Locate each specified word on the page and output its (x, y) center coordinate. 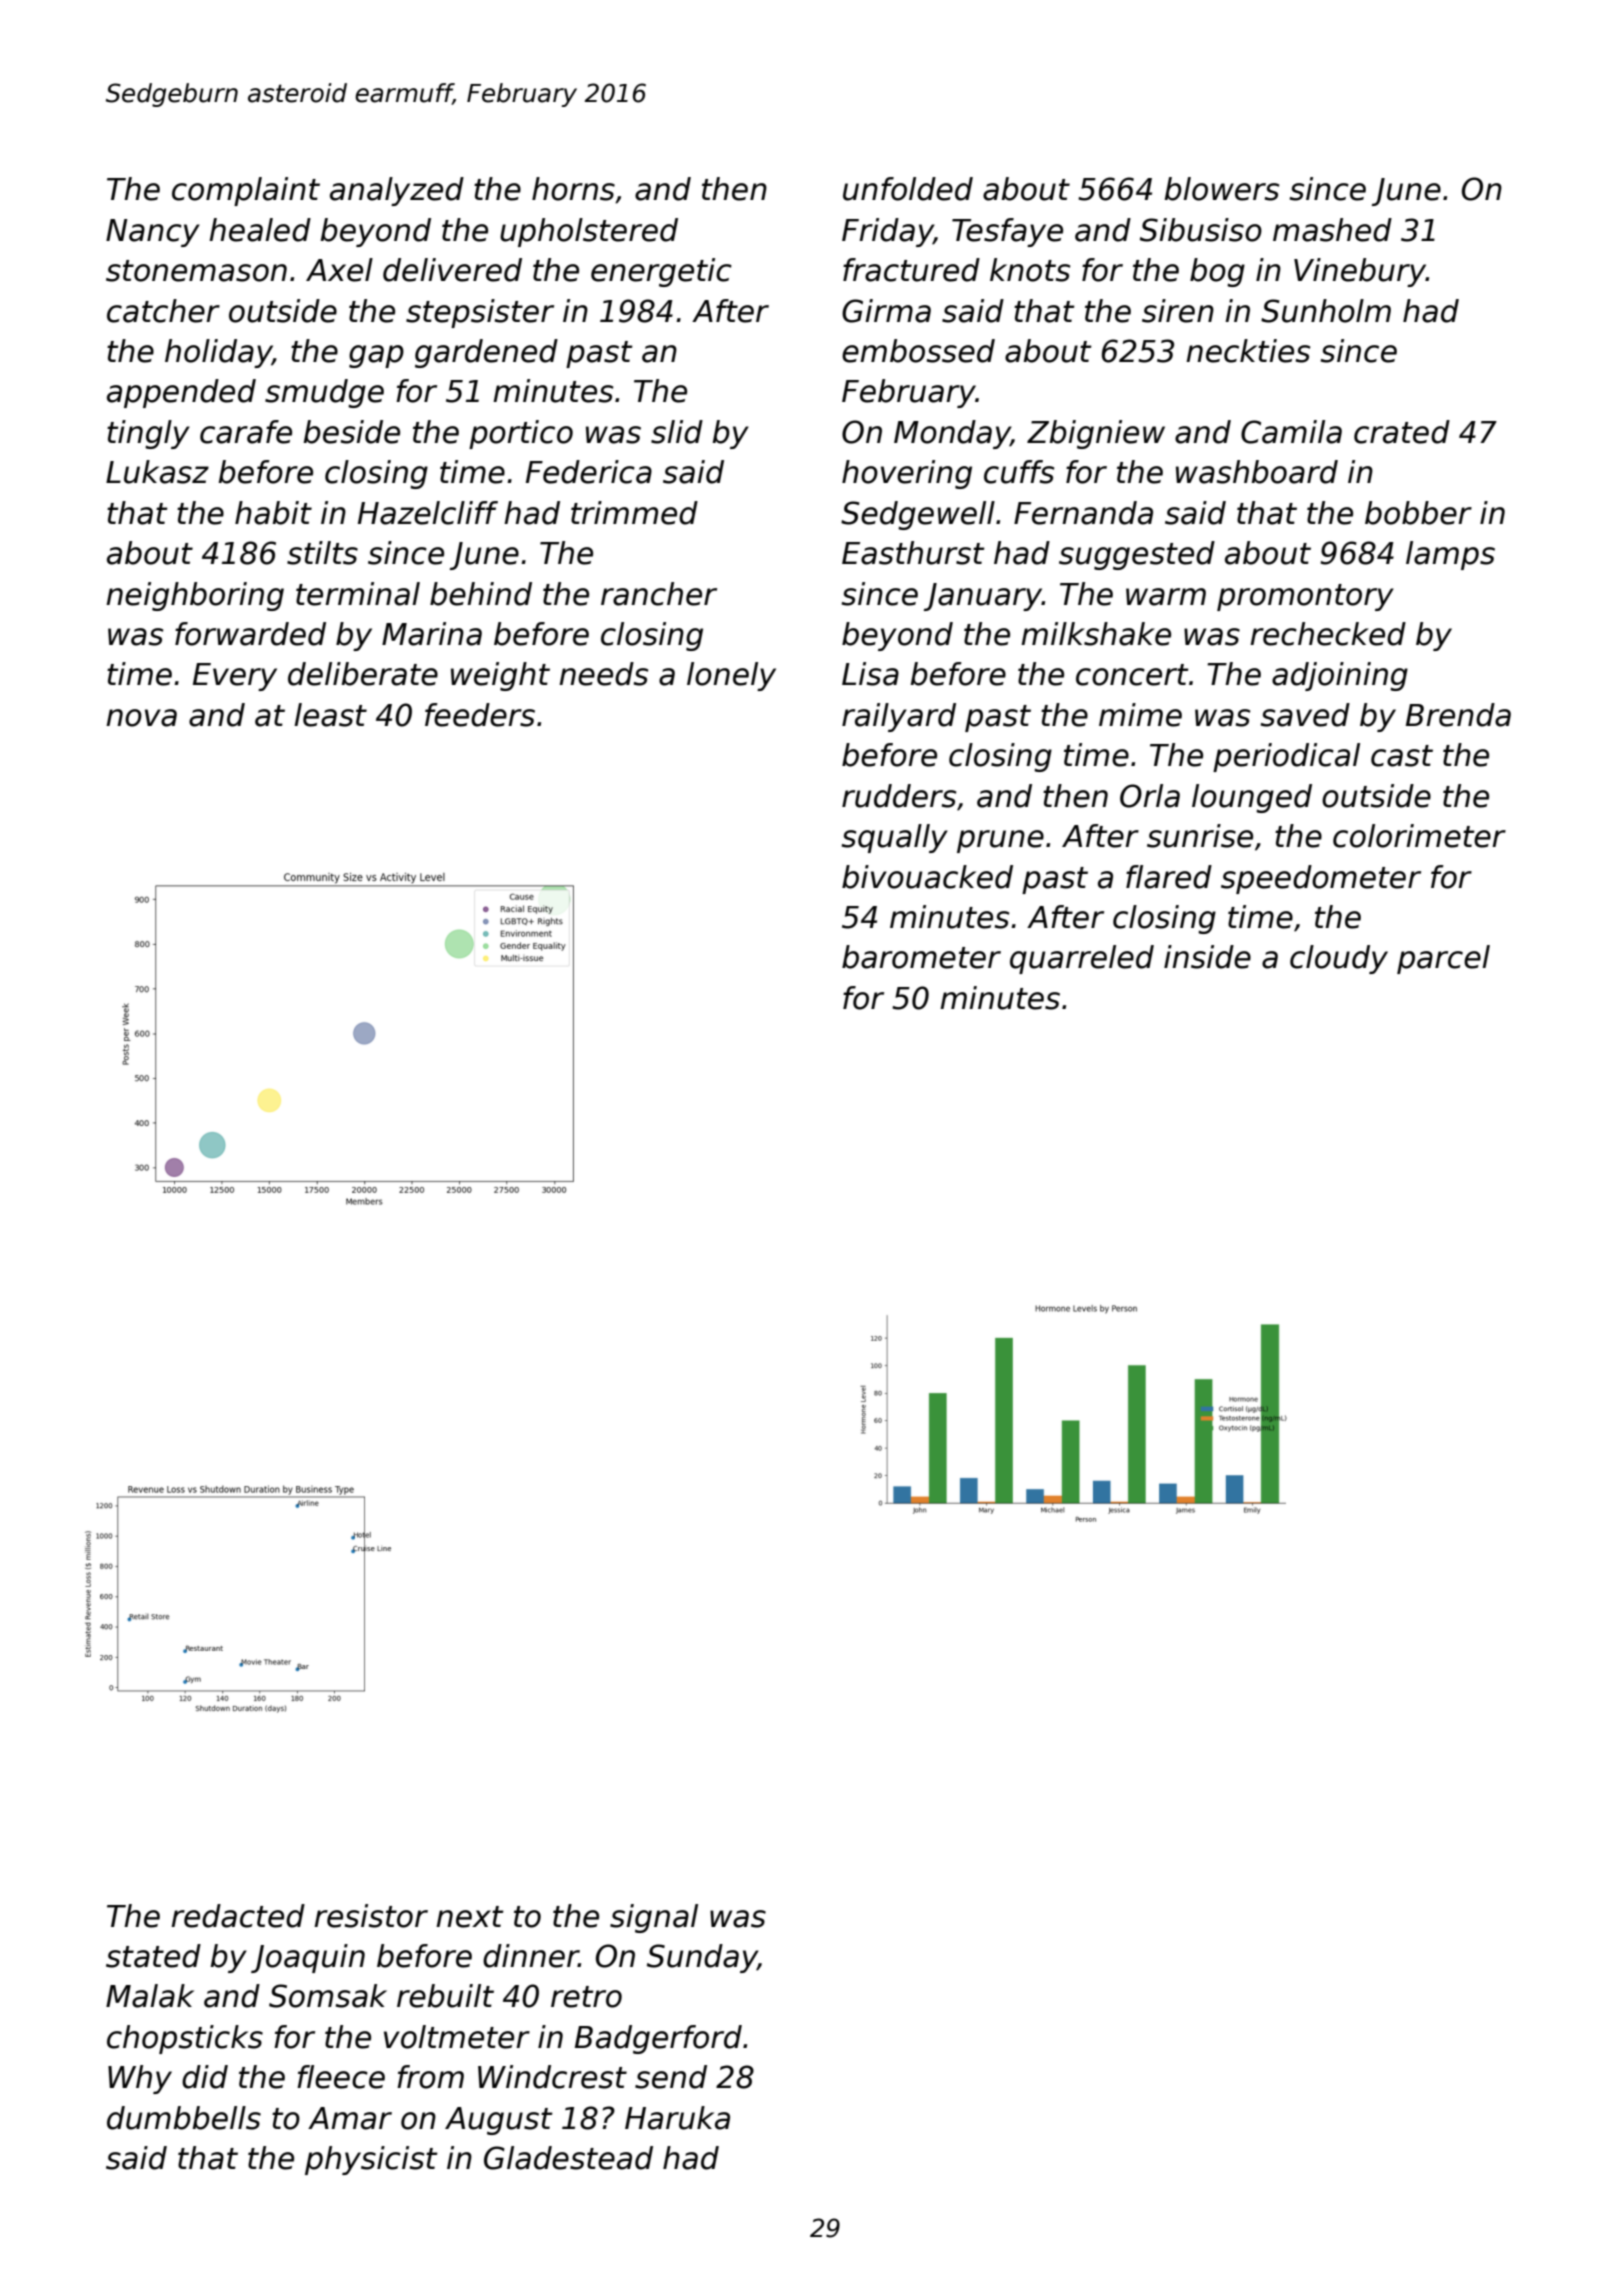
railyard (899, 717)
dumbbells (184, 2118)
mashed (1332, 230)
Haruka (677, 2118)
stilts (322, 553)
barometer (921, 957)
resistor (371, 1916)
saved (1305, 715)
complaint (246, 191)
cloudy (1339, 959)
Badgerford (658, 2039)
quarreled (1082, 959)
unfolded (908, 189)
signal (654, 1918)
